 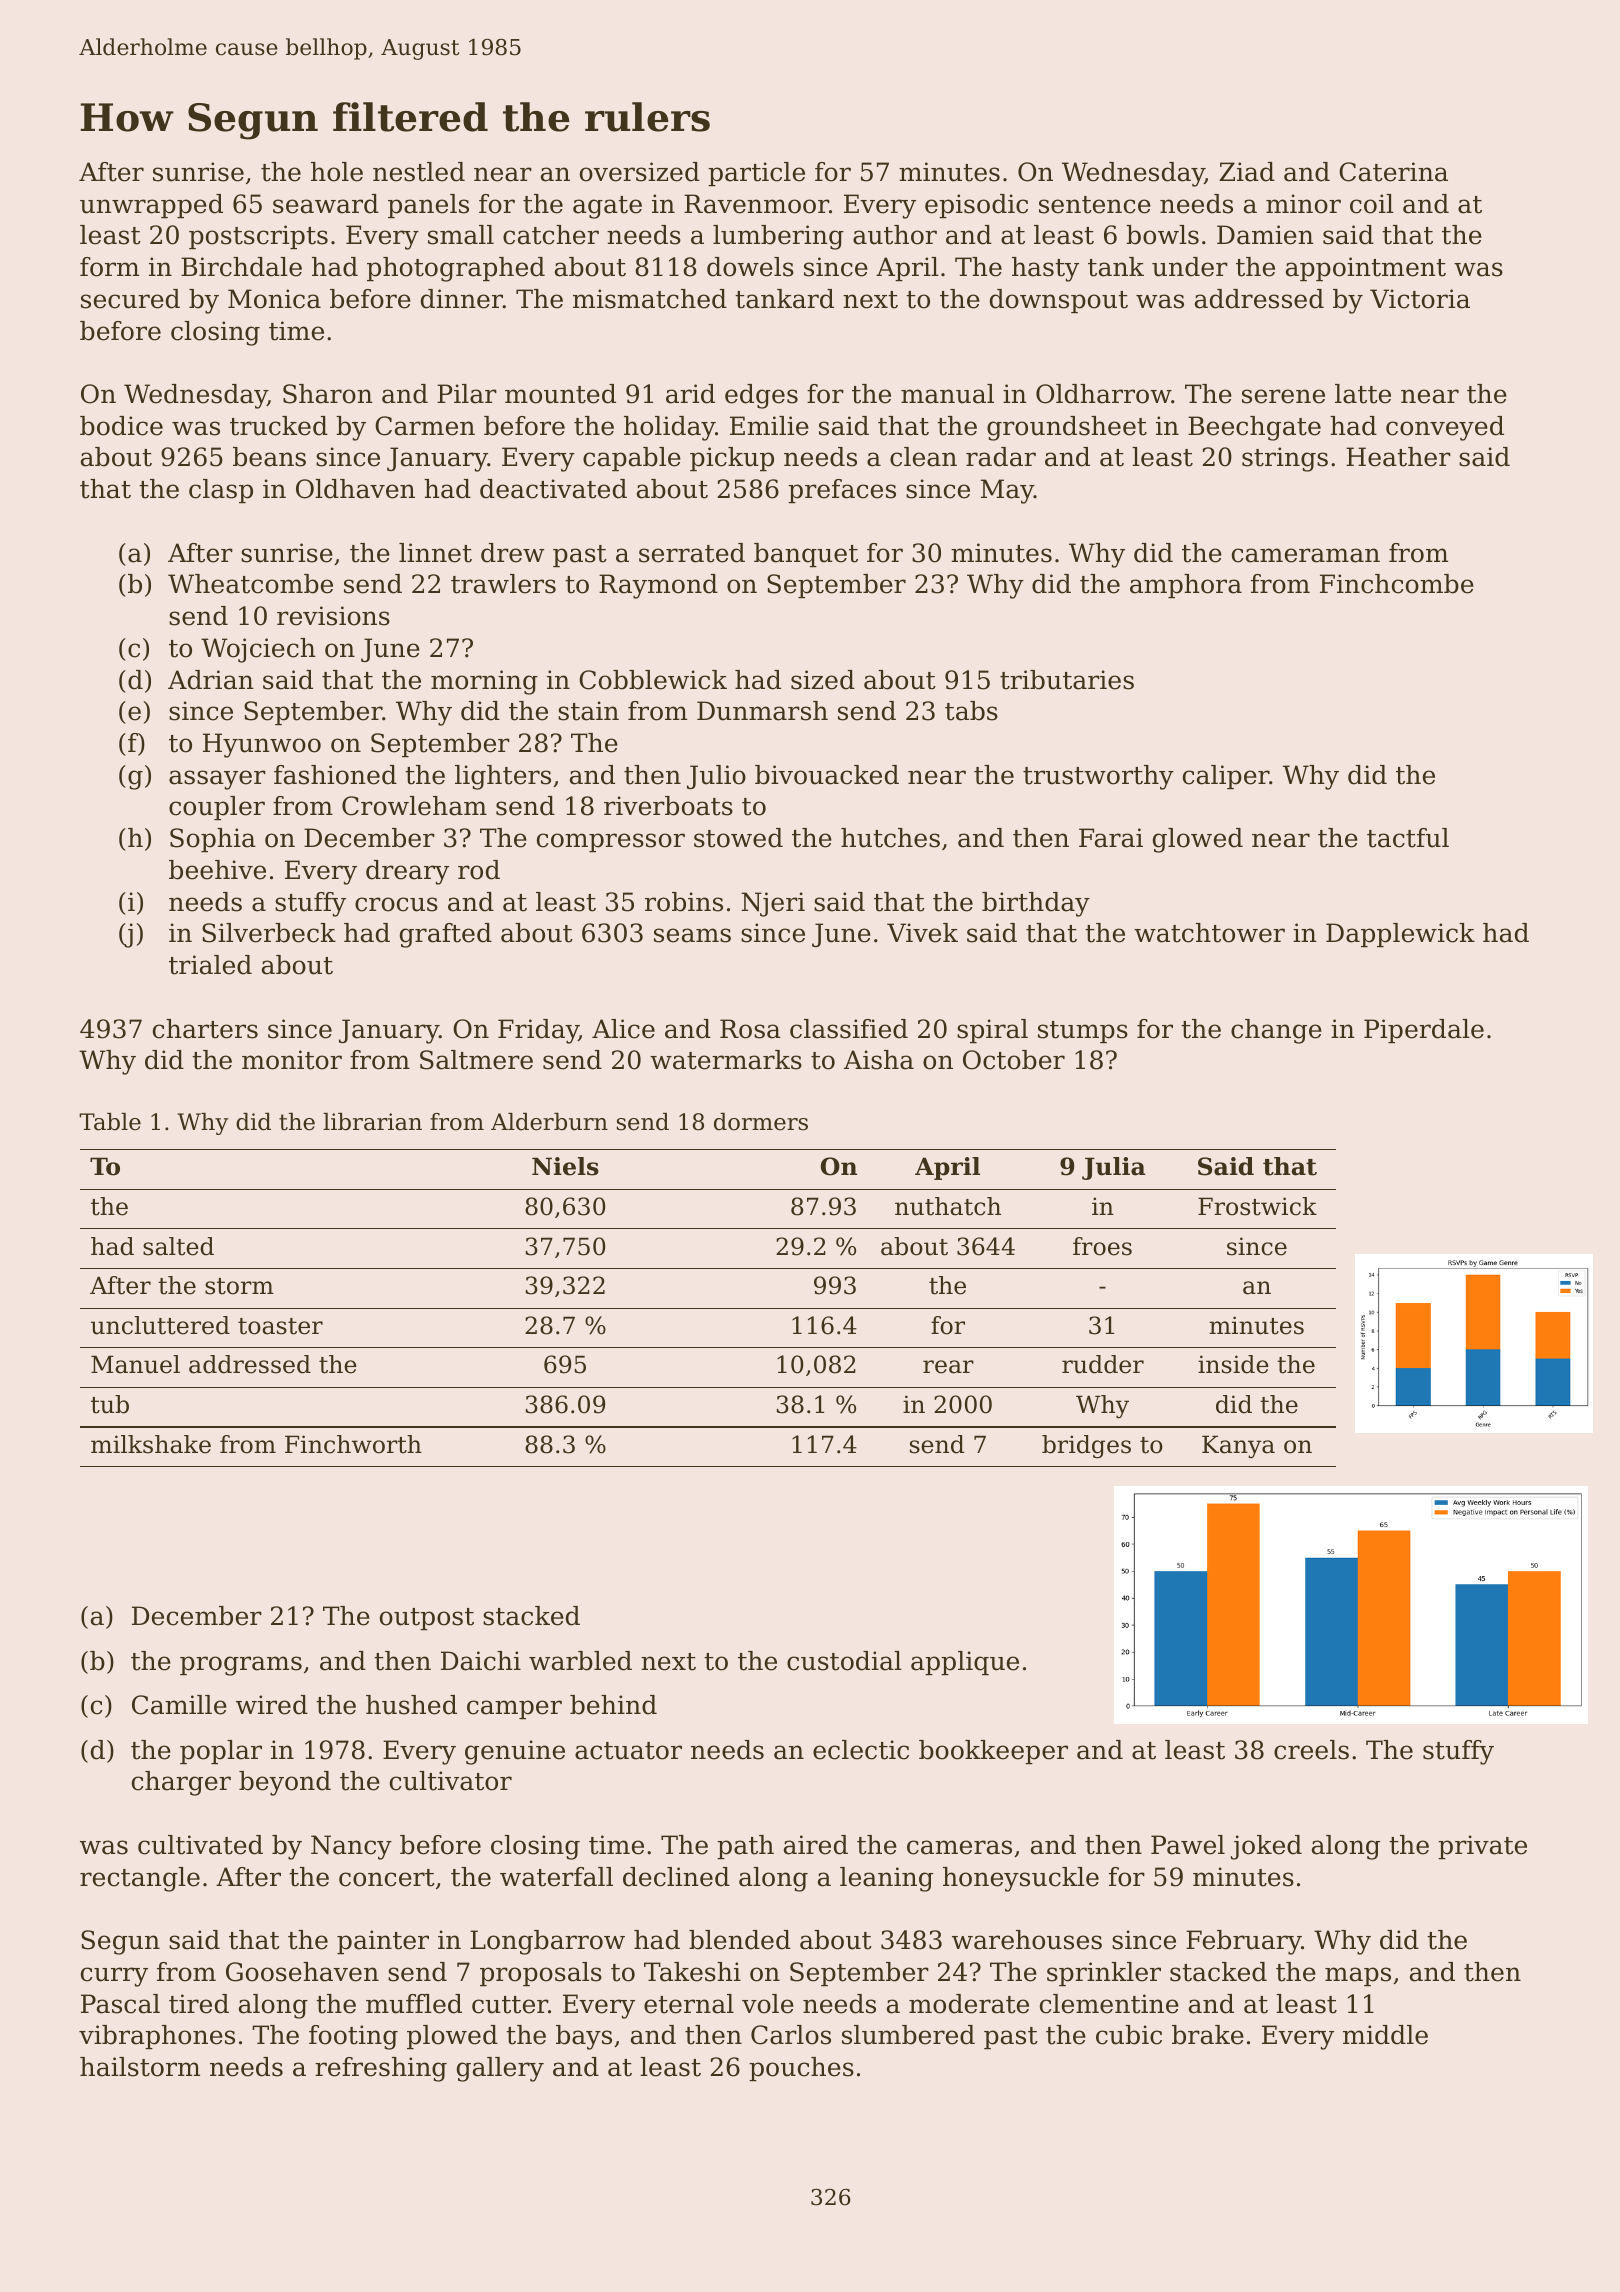 I want to click on Crowleham, so click(x=414, y=806).
